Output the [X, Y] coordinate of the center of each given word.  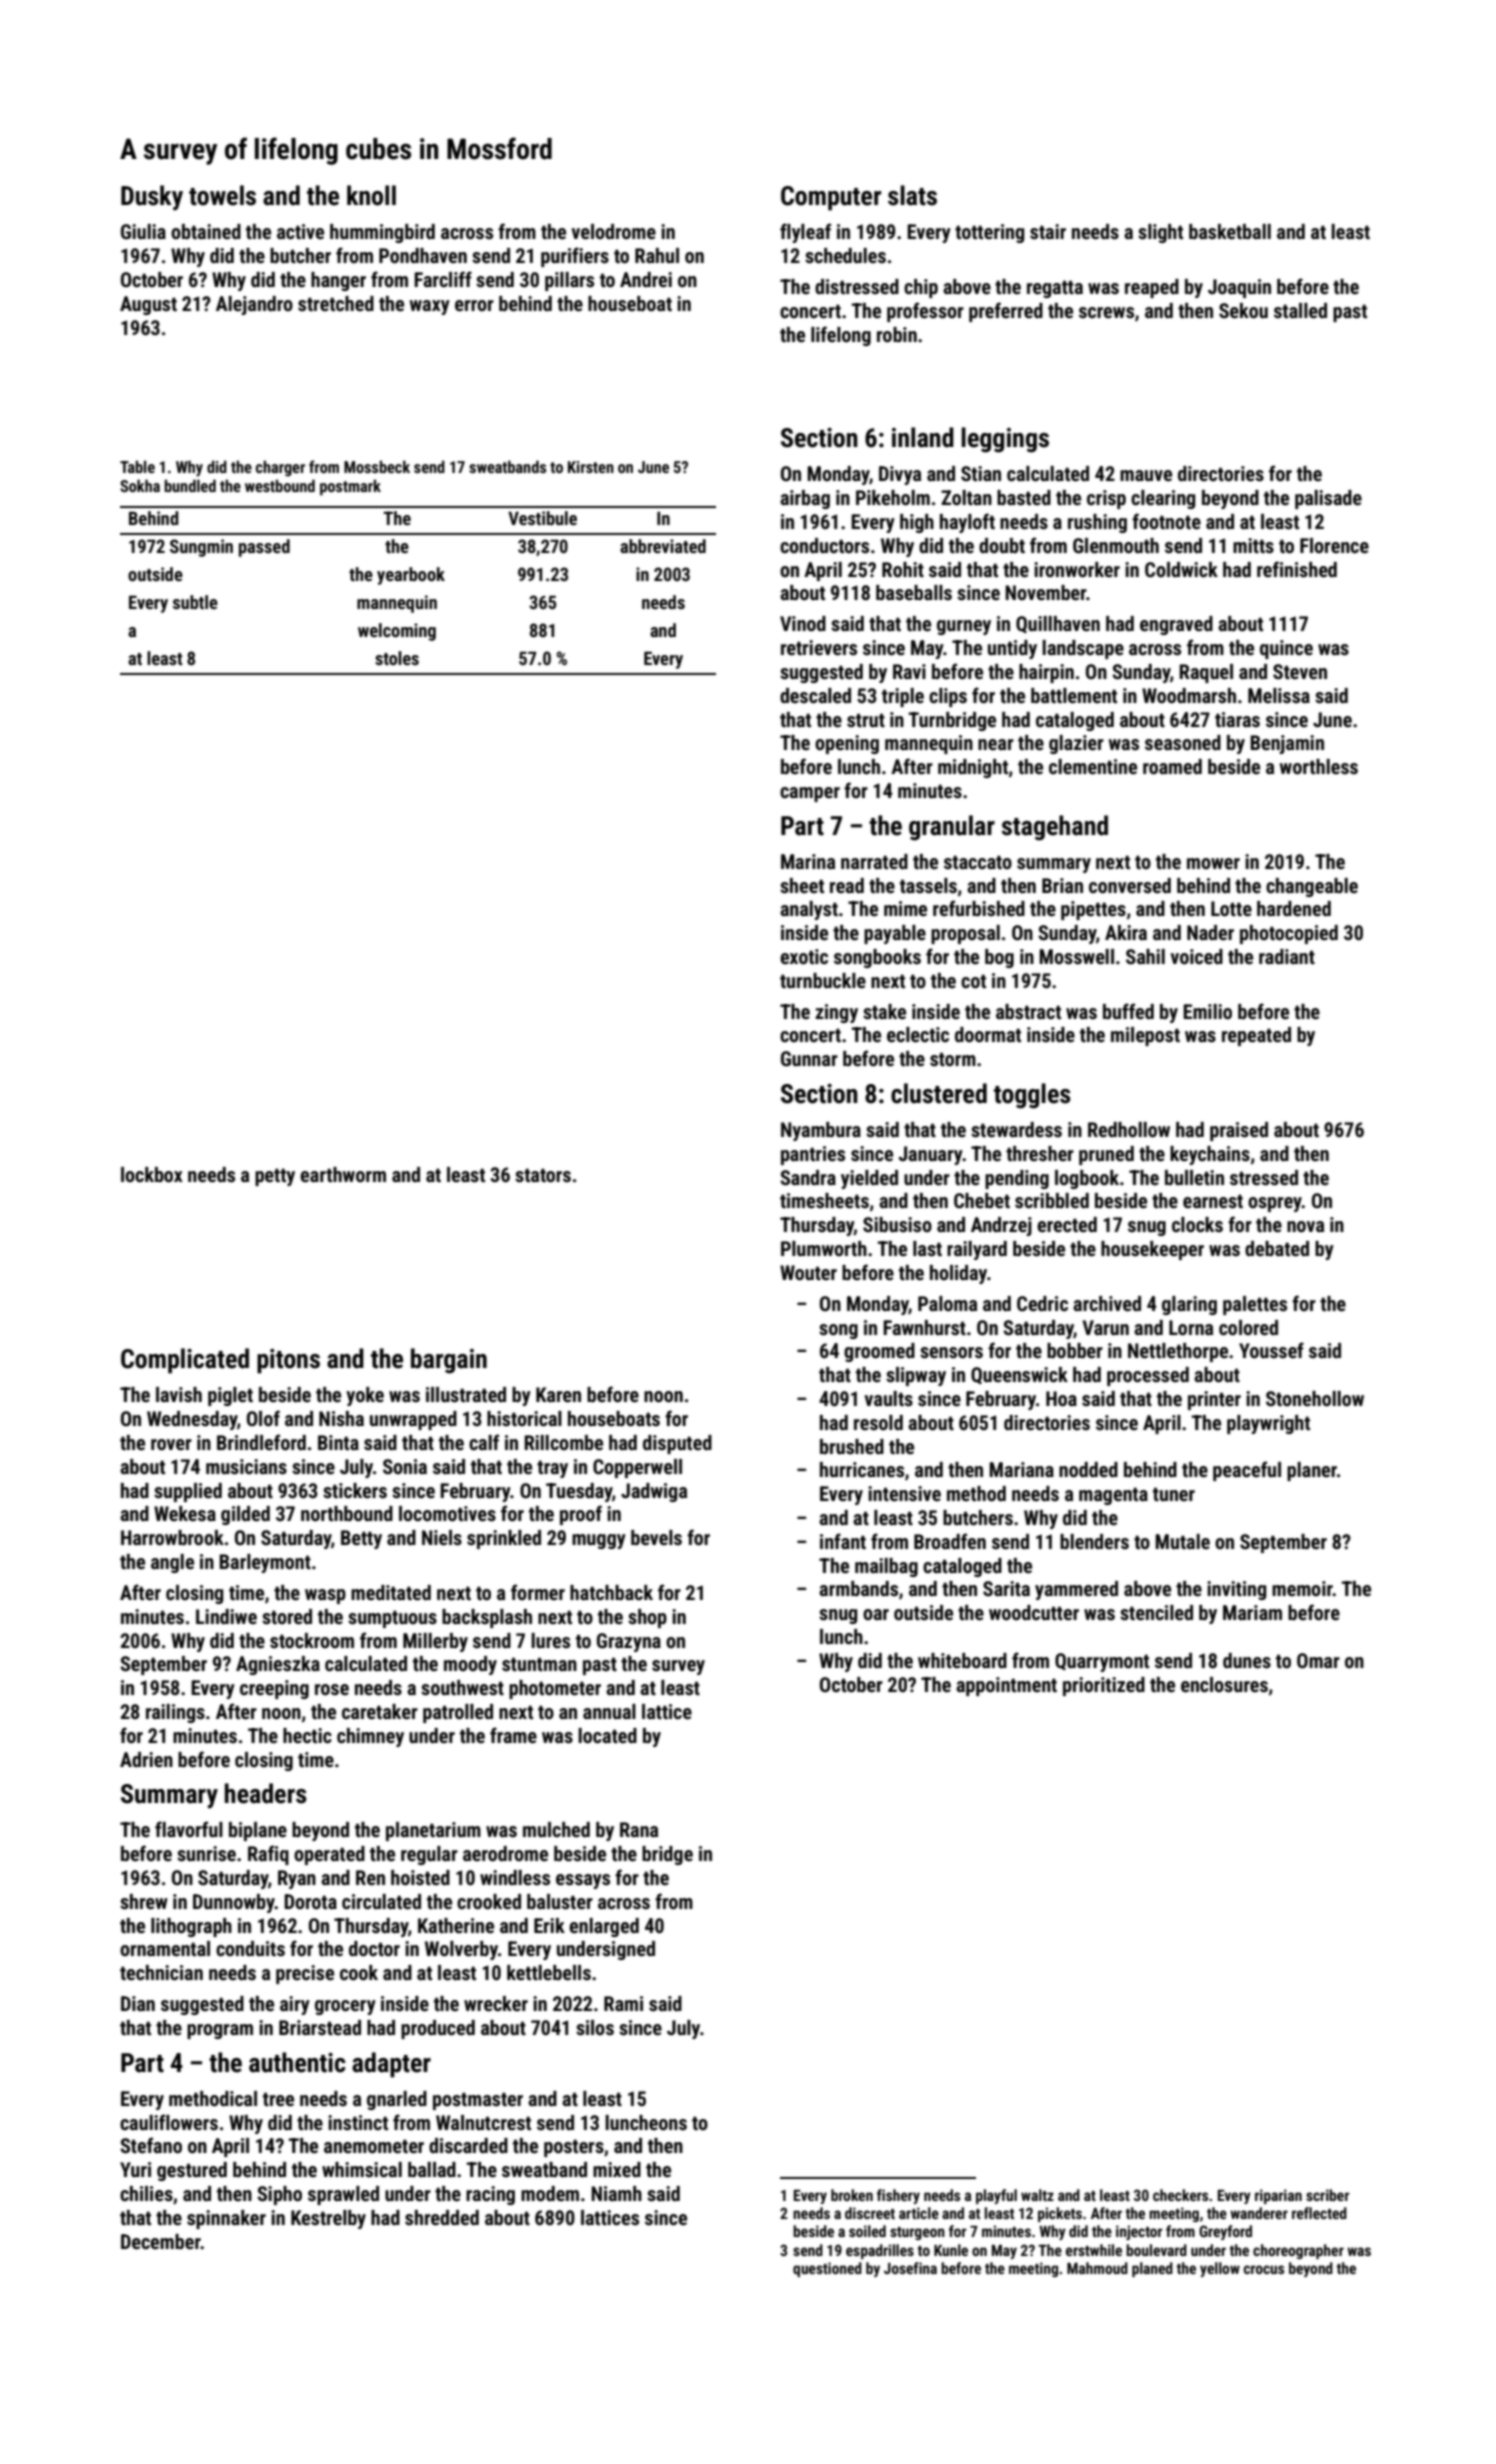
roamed [1172, 766]
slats [912, 195]
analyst [809, 910]
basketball [1230, 231]
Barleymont [265, 1563]
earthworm [343, 1174]
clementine [1093, 766]
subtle [195, 602]
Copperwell [637, 1468]
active [300, 231]
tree [278, 2099]
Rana [639, 1829]
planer [1312, 1471]
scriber [1328, 2195]
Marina [808, 861]
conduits [250, 1948]
